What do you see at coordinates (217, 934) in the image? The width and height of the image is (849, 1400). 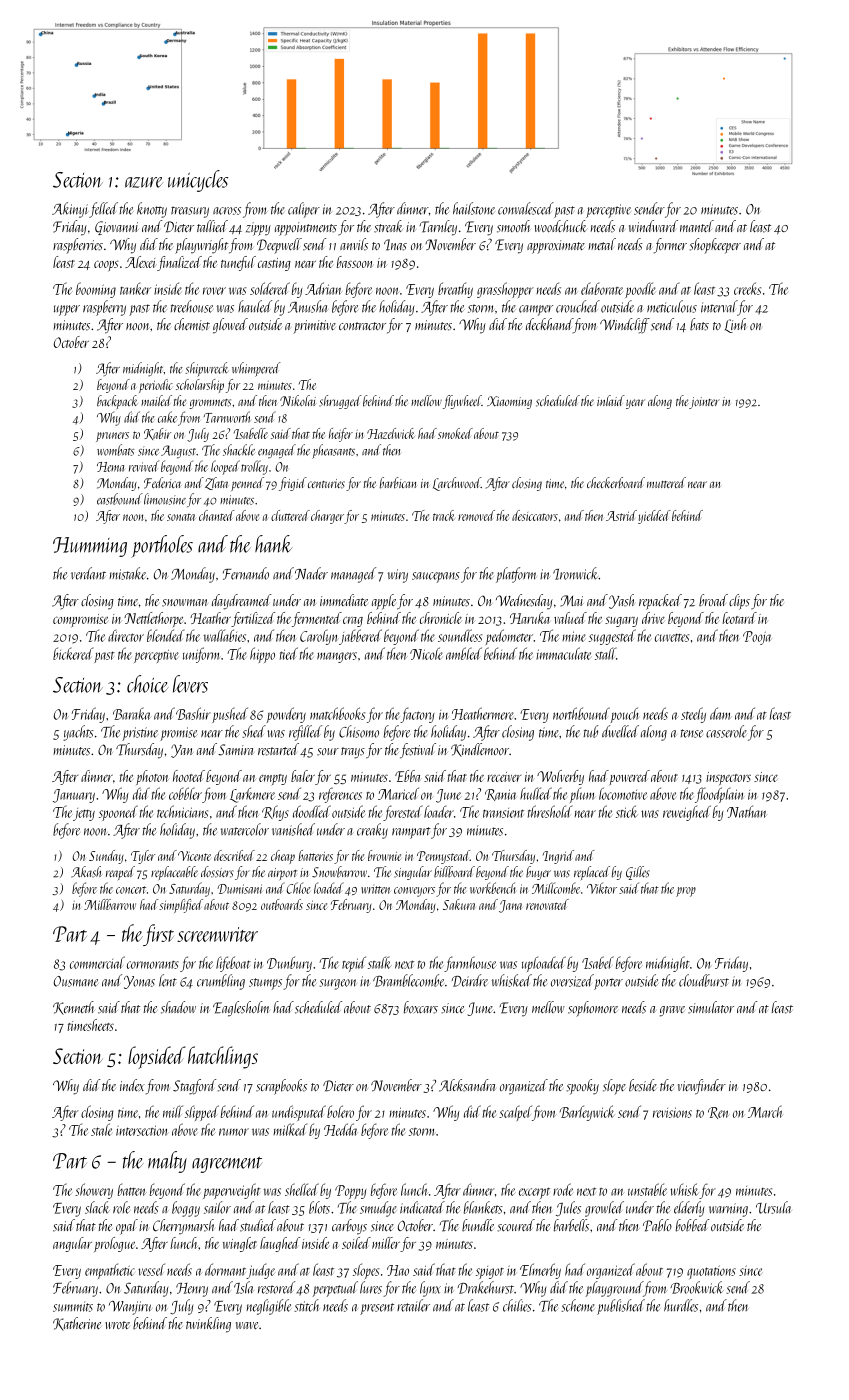 I see `screenwriter` at bounding box center [217, 934].
